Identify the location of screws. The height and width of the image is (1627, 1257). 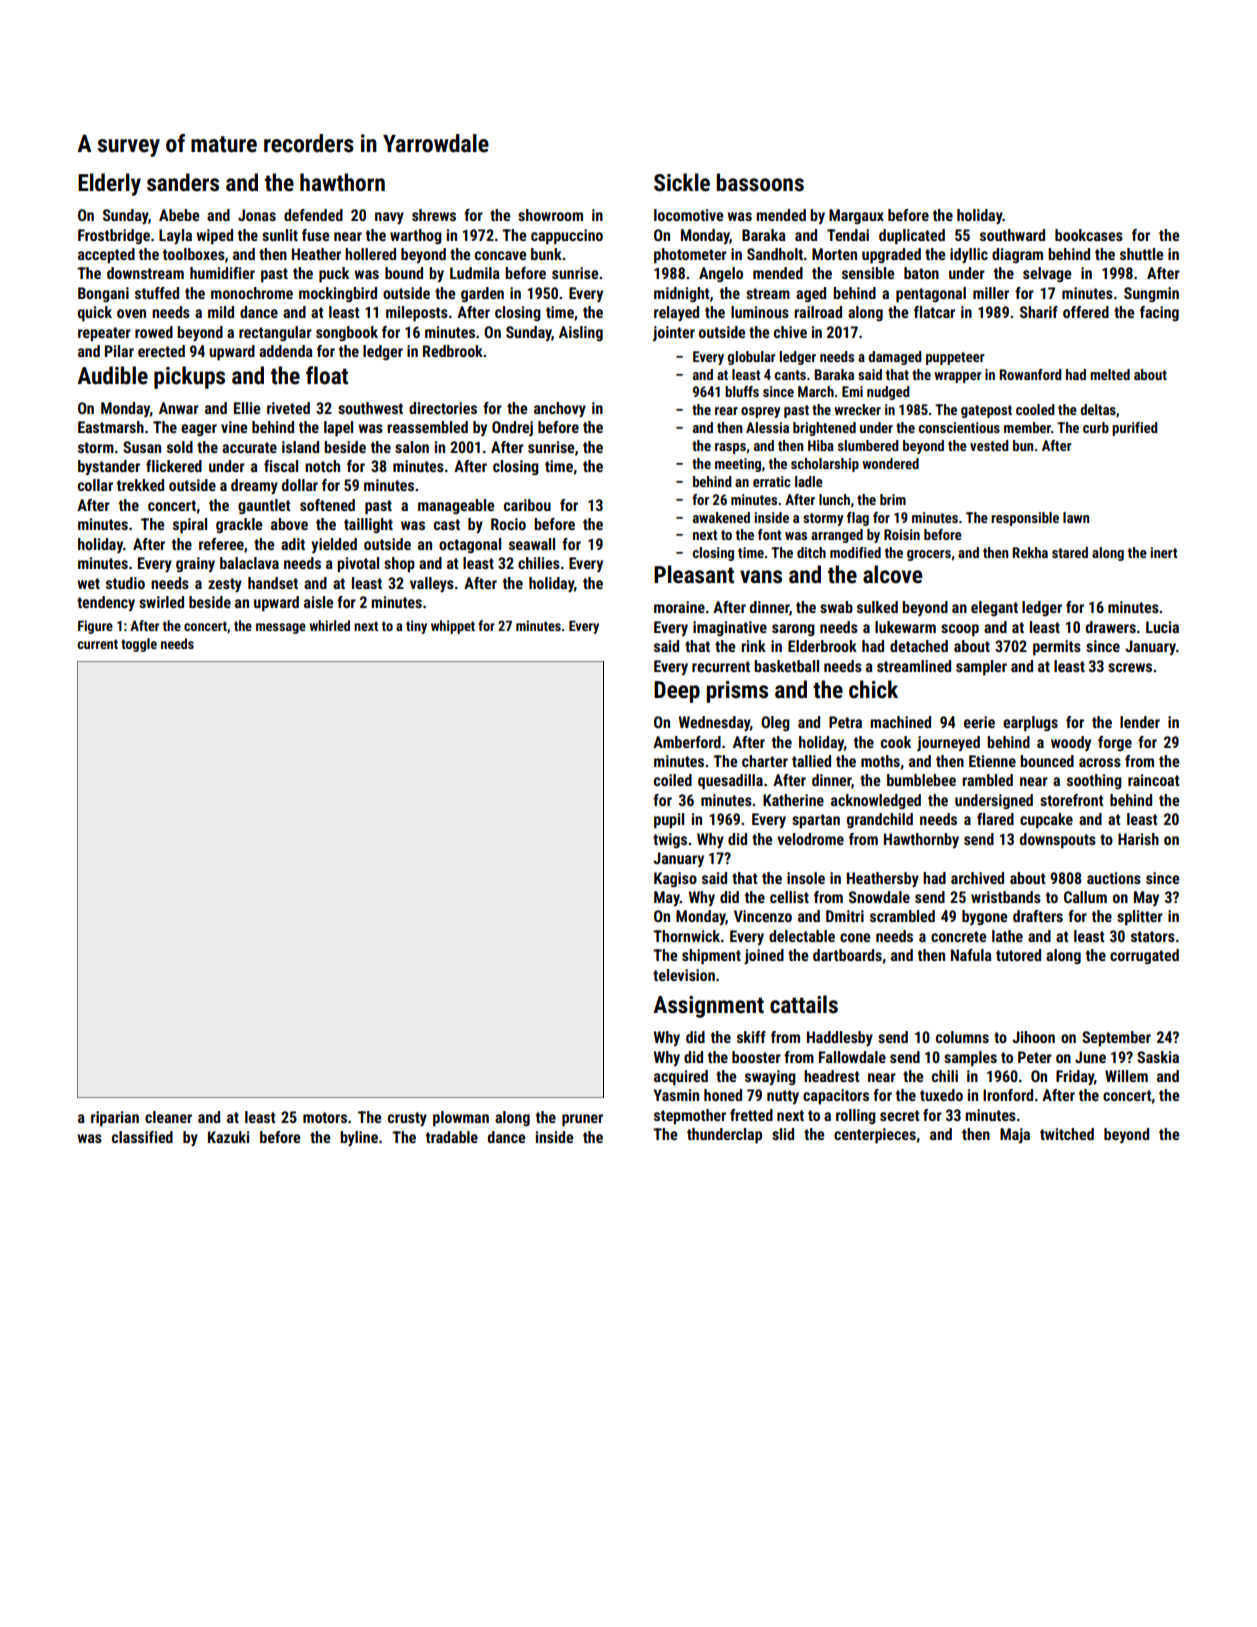
(1130, 667).
